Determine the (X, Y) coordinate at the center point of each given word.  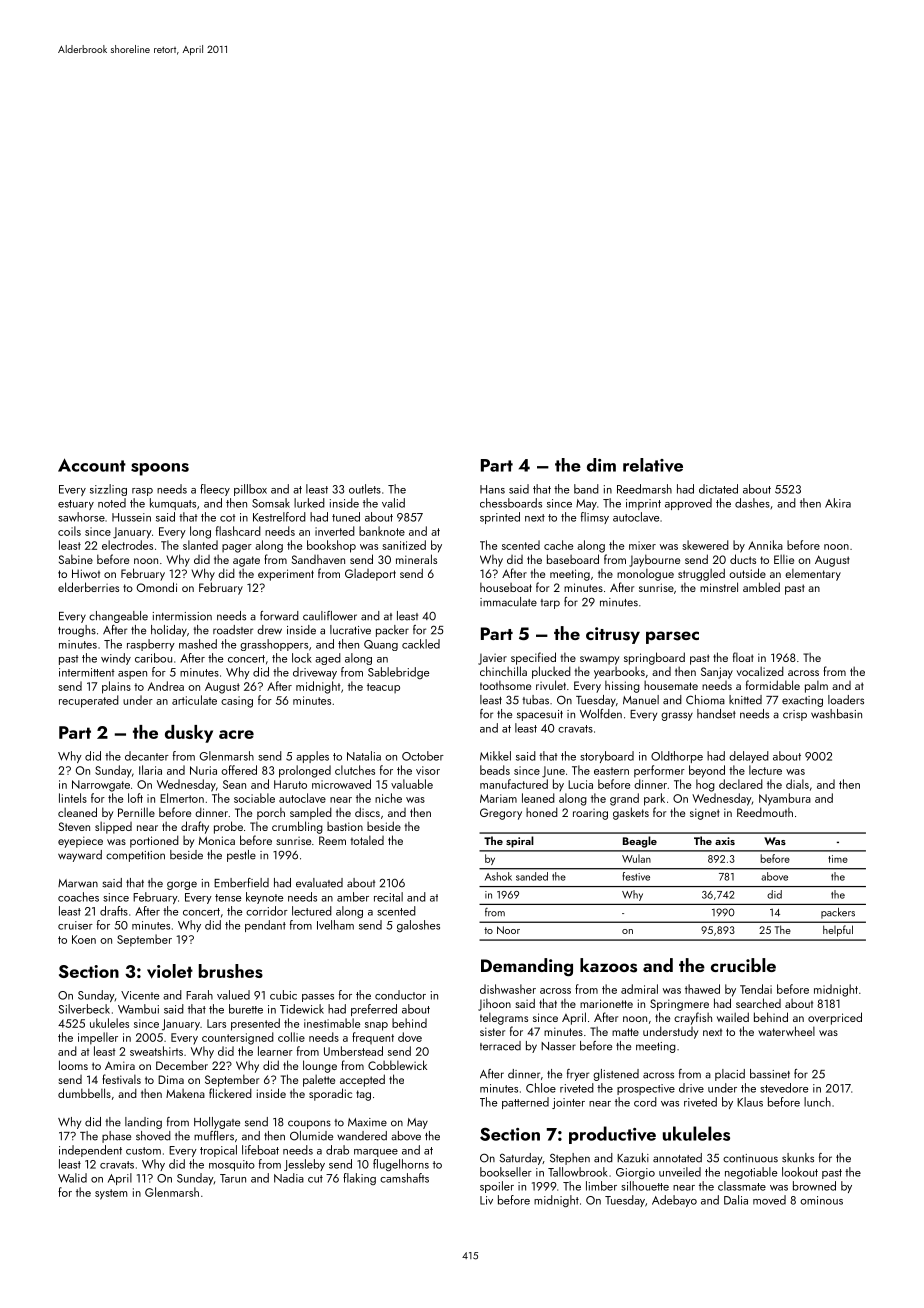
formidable (773, 685)
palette (319, 1081)
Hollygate (217, 1123)
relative (653, 465)
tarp (550, 604)
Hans (492, 489)
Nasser (558, 1046)
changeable (118, 617)
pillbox (250, 490)
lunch (817, 1102)
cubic (283, 995)
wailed (733, 1017)
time (838, 859)
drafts (114, 911)
